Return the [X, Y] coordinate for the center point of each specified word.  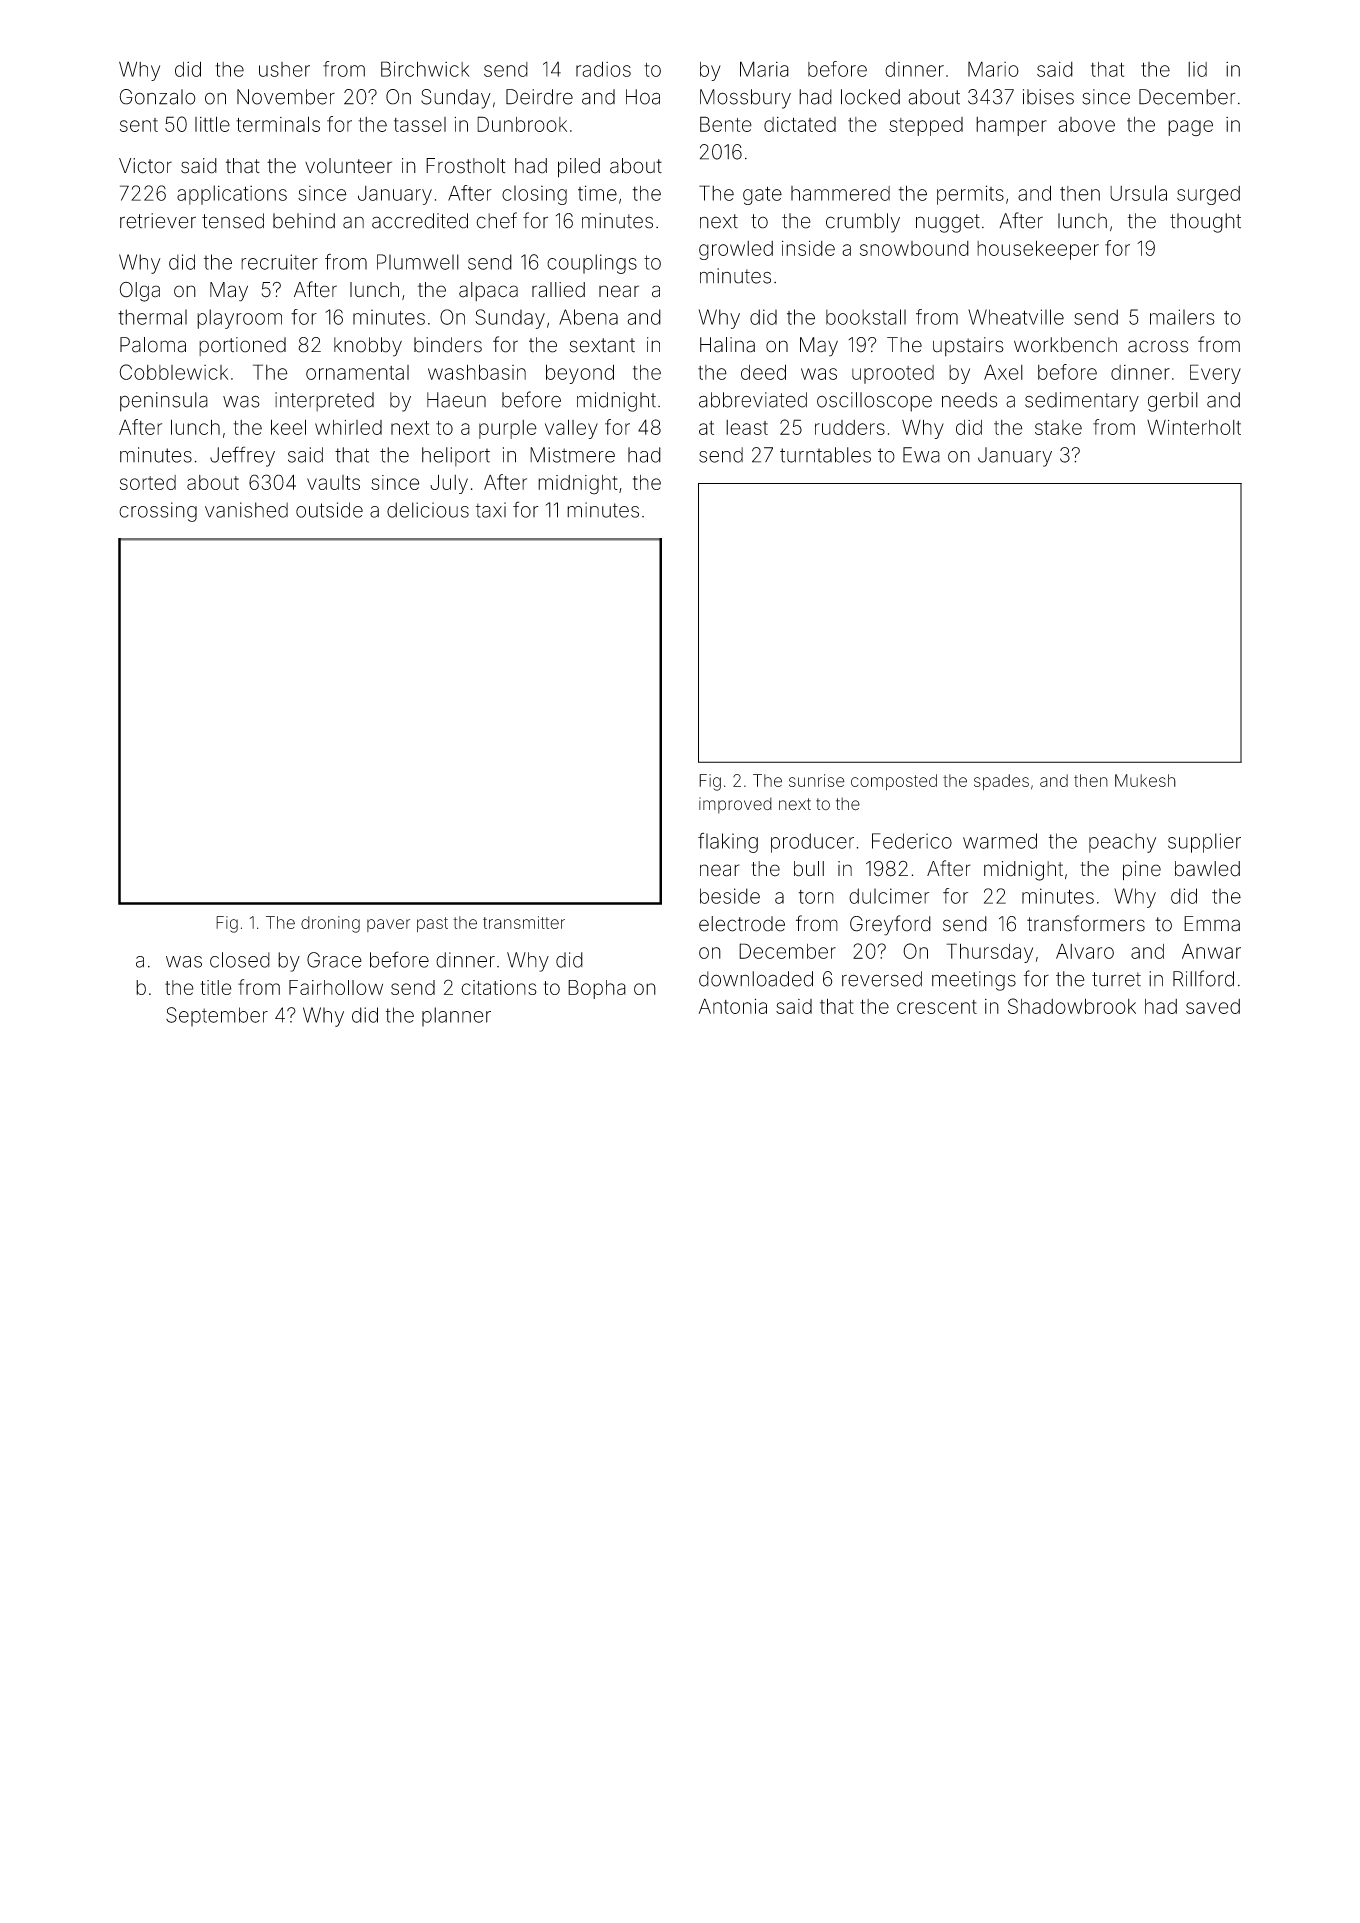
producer [812, 843]
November [286, 97]
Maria [764, 69]
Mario [993, 69]
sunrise [817, 780]
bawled [1207, 869]
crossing [158, 512]
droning [330, 924]
